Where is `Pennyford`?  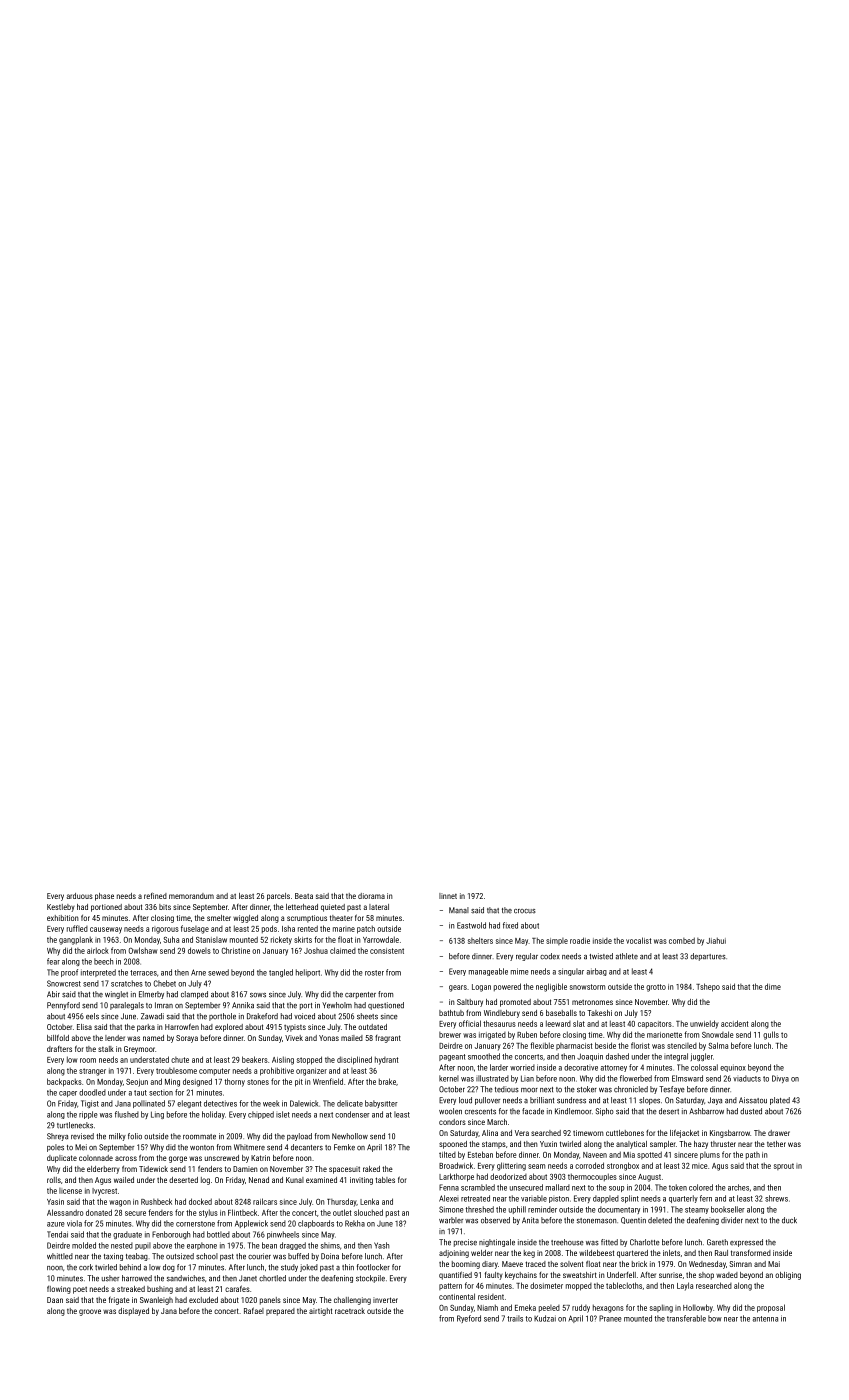
Pennyford is located at coordinates (63, 1006).
